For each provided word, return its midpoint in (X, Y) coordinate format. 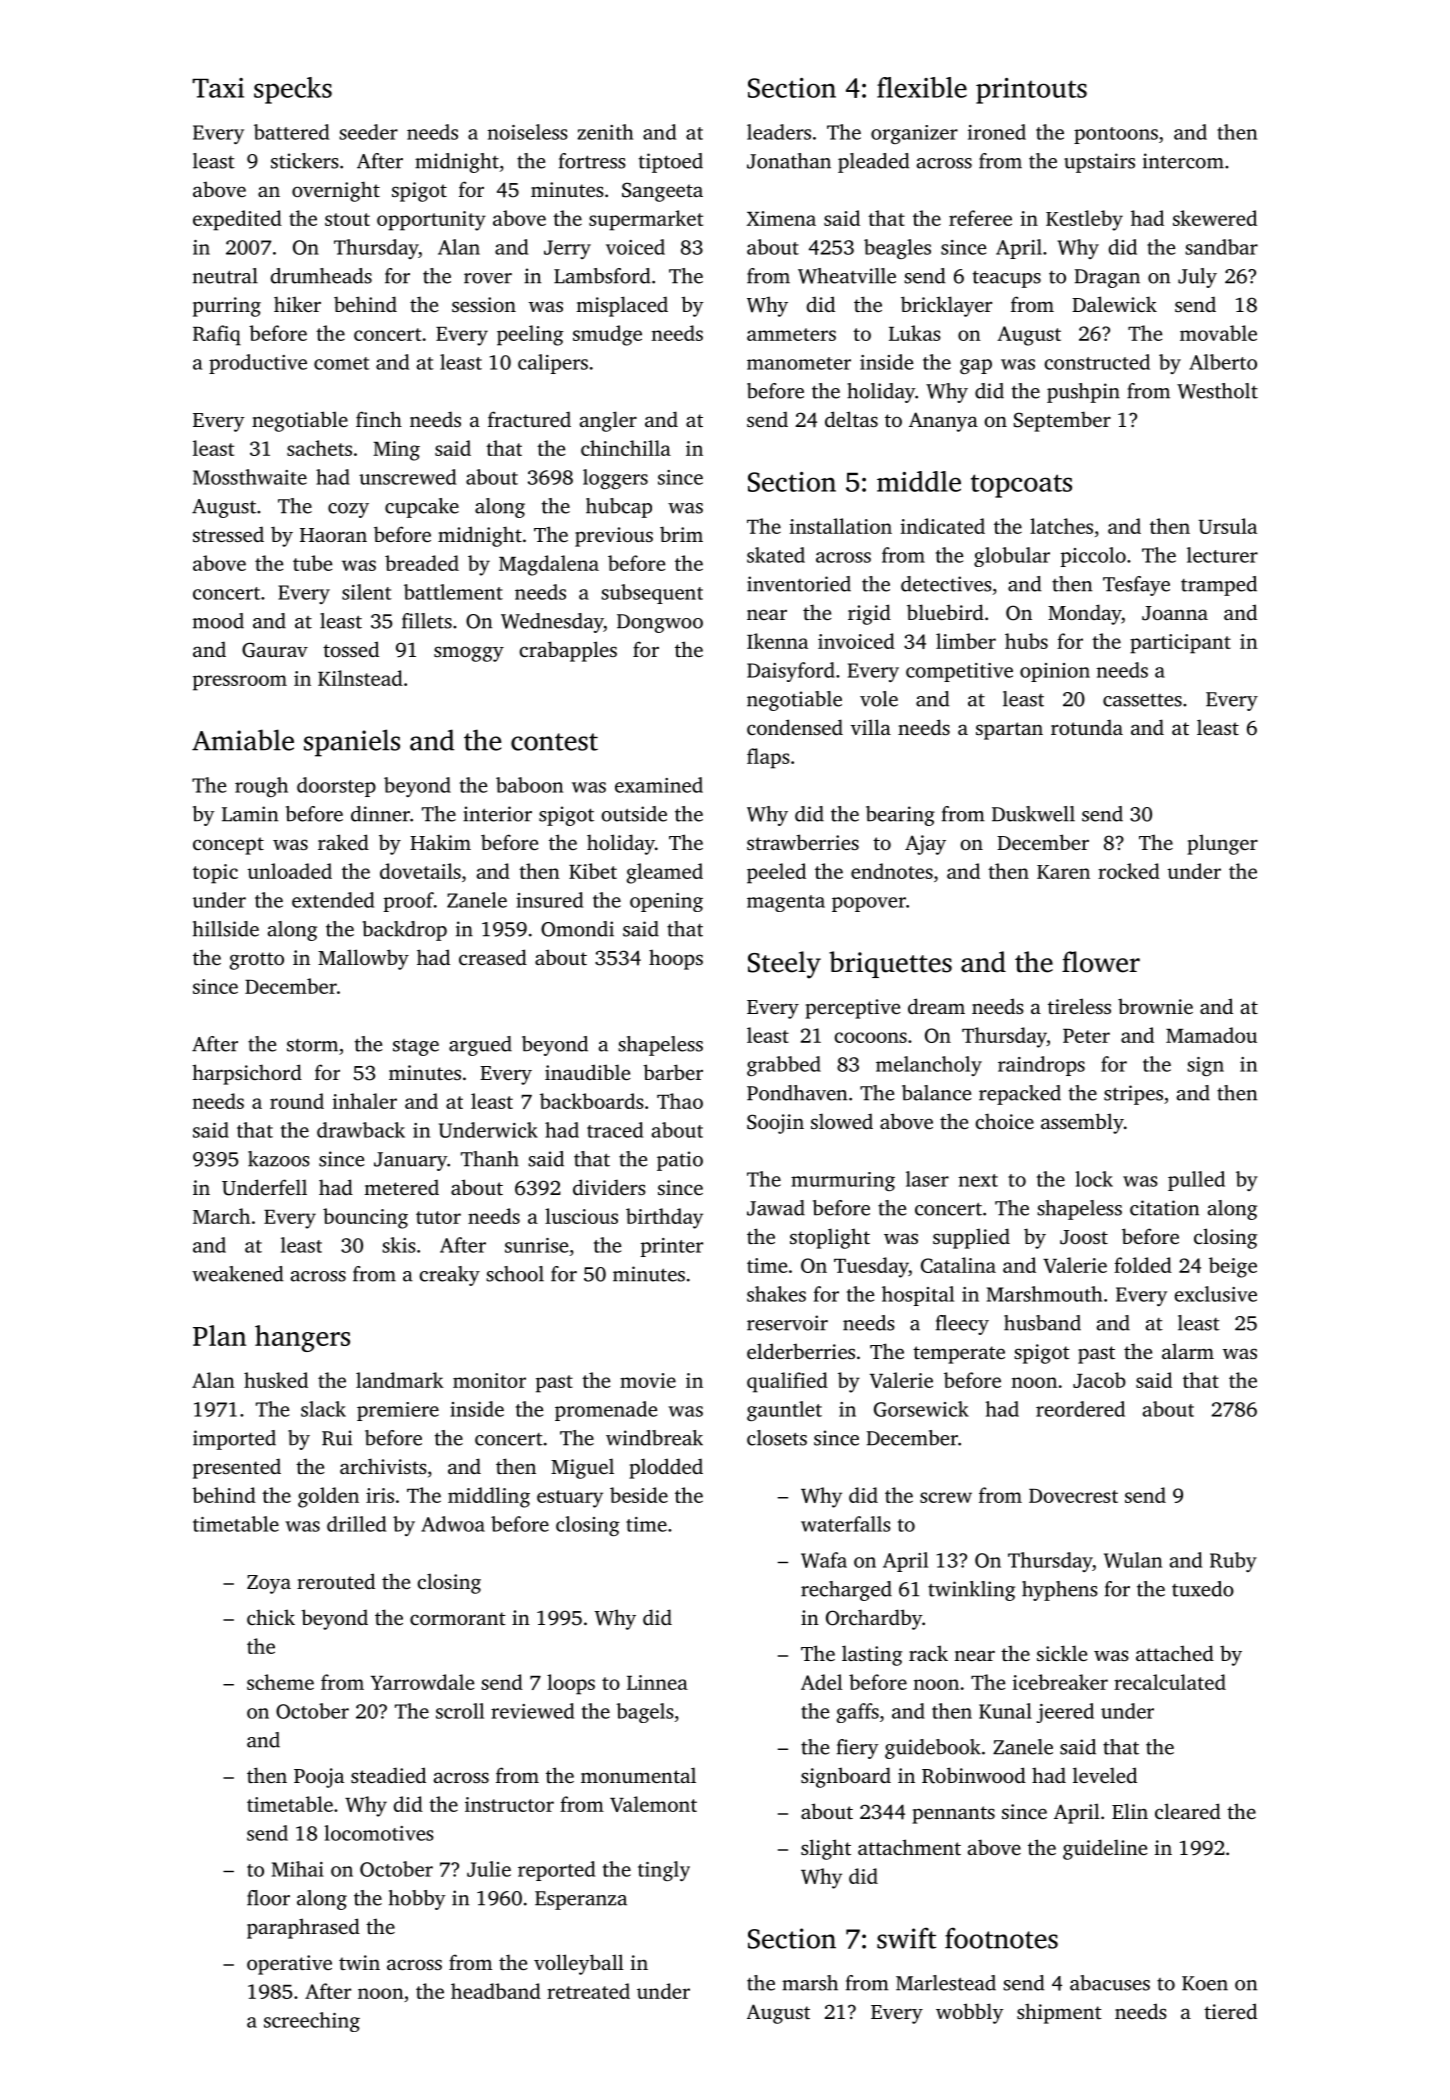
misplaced (622, 306)
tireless (1079, 1006)
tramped (1219, 586)
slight (826, 1849)
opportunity (431, 221)
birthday (664, 1218)
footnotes (1001, 1938)
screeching (312, 2022)
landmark (400, 1380)
